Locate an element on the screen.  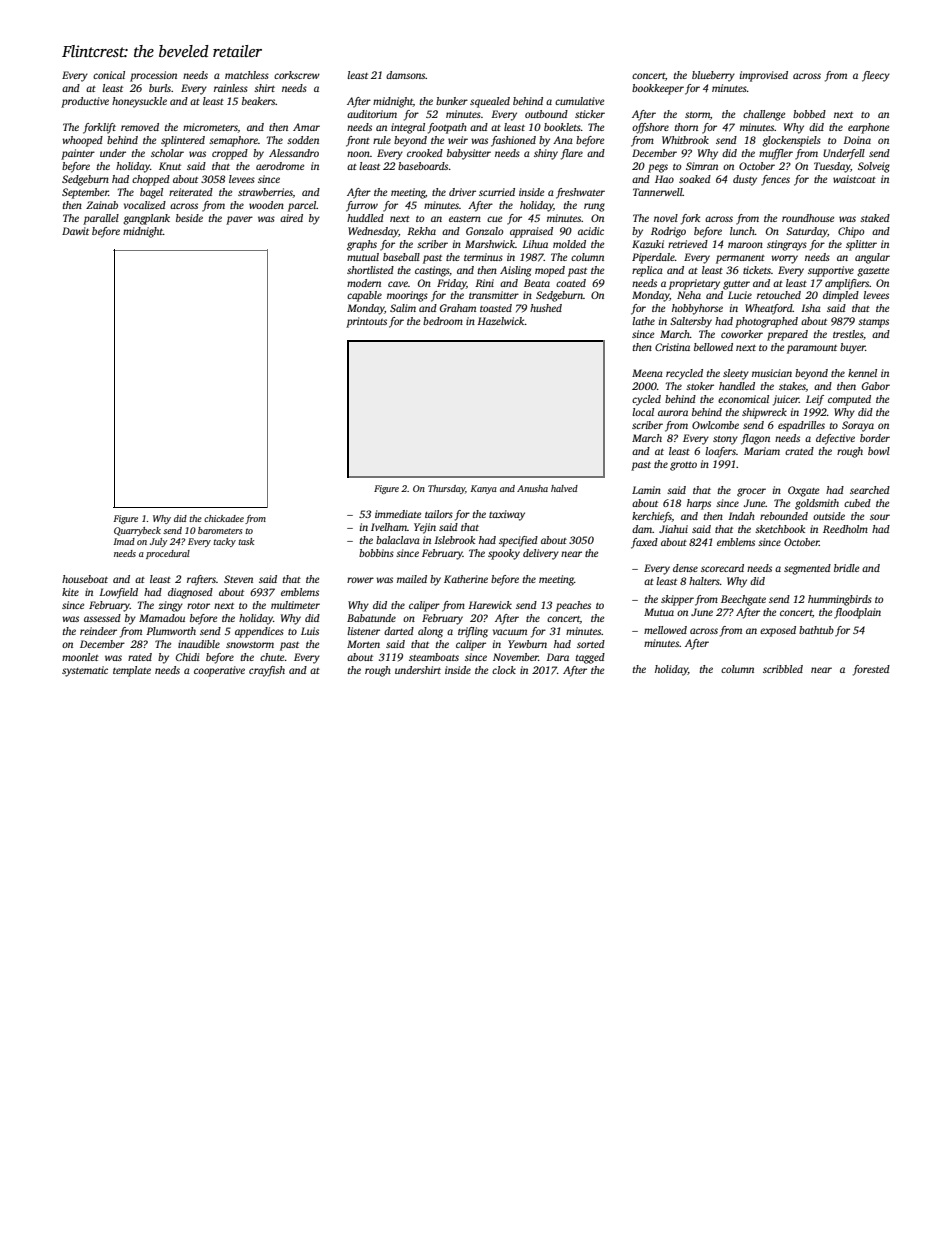
aurora is located at coordinates (673, 413).
